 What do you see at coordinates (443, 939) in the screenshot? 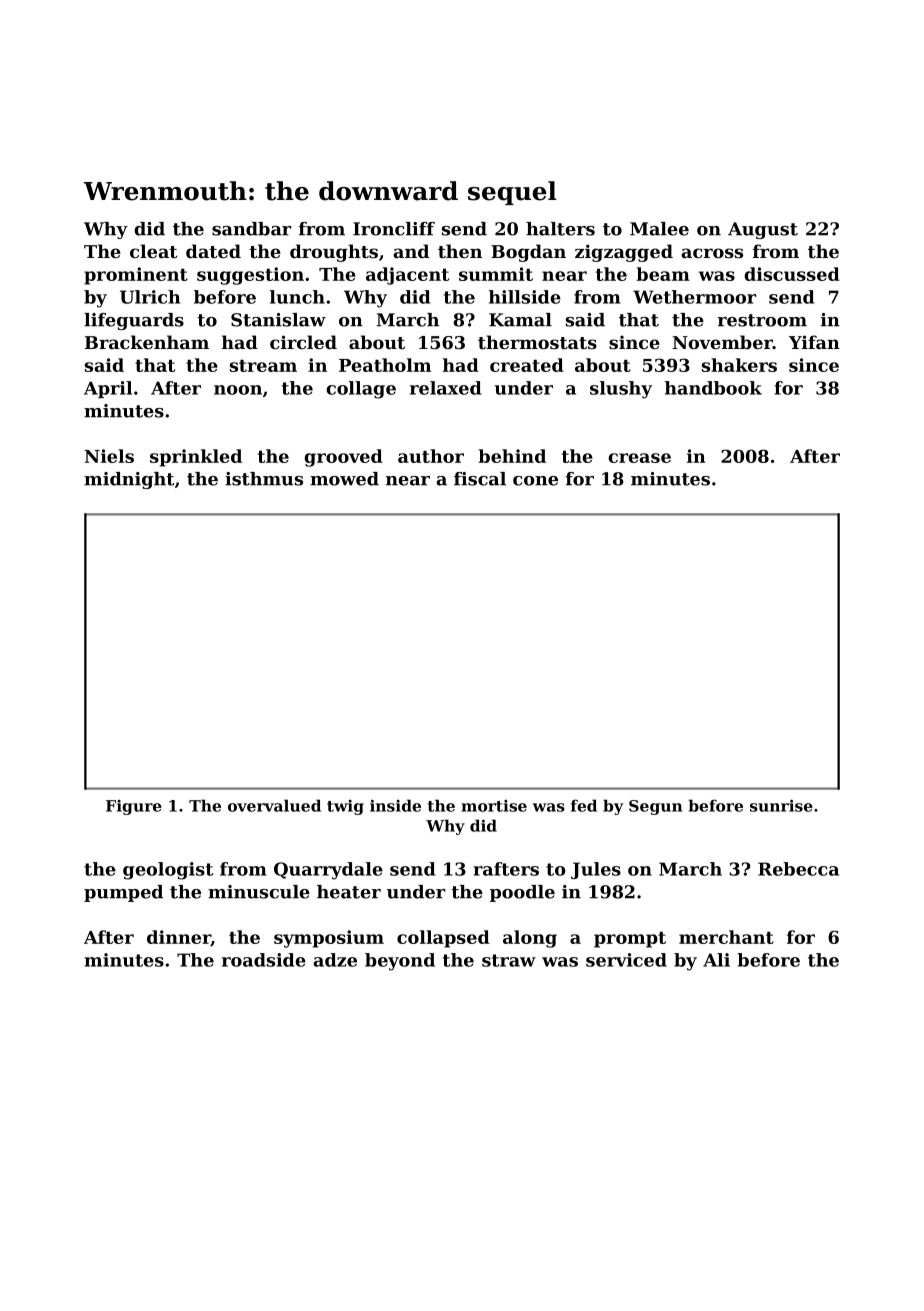
I see `collapsed` at bounding box center [443, 939].
